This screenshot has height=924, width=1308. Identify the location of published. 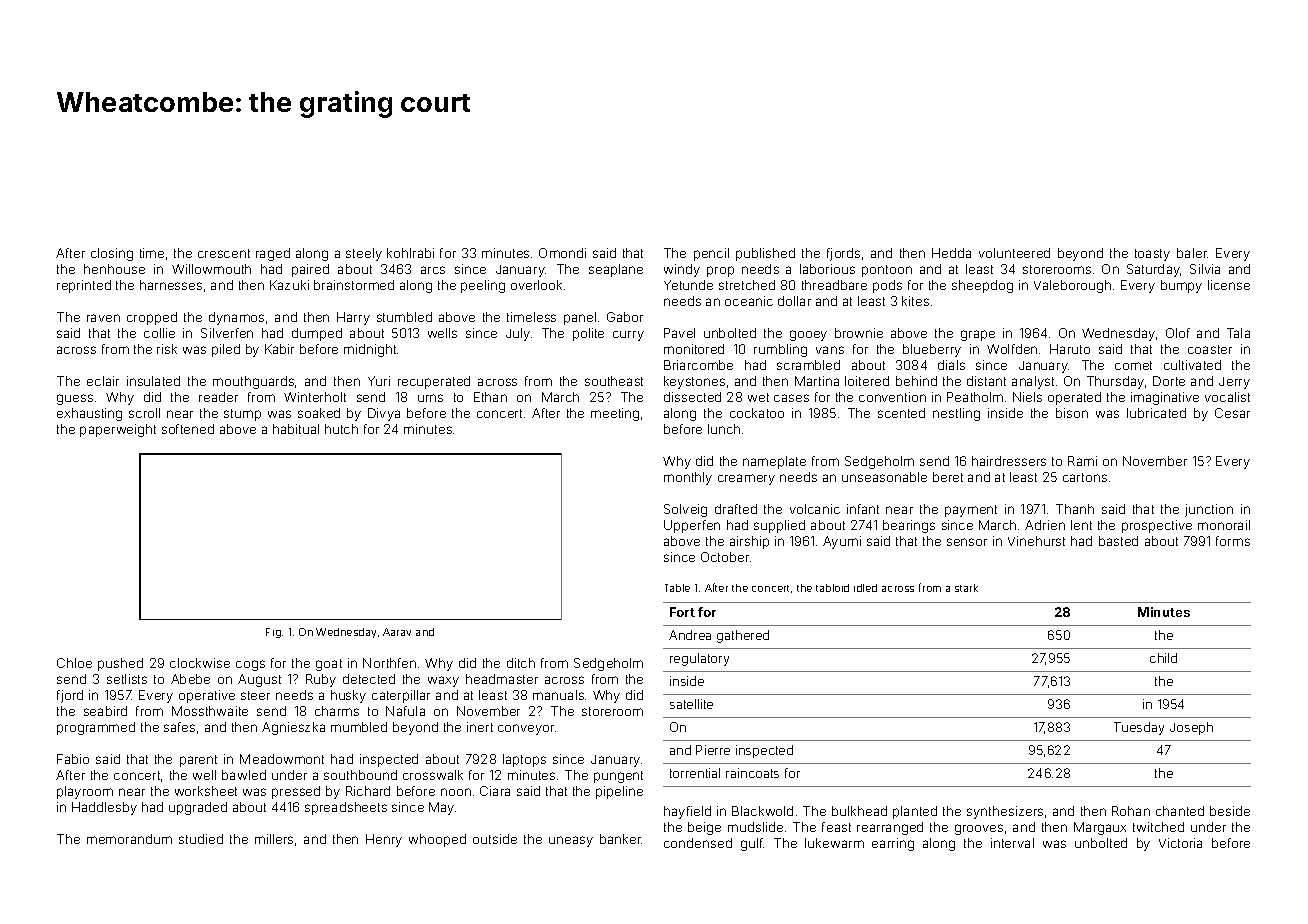
(765, 254).
